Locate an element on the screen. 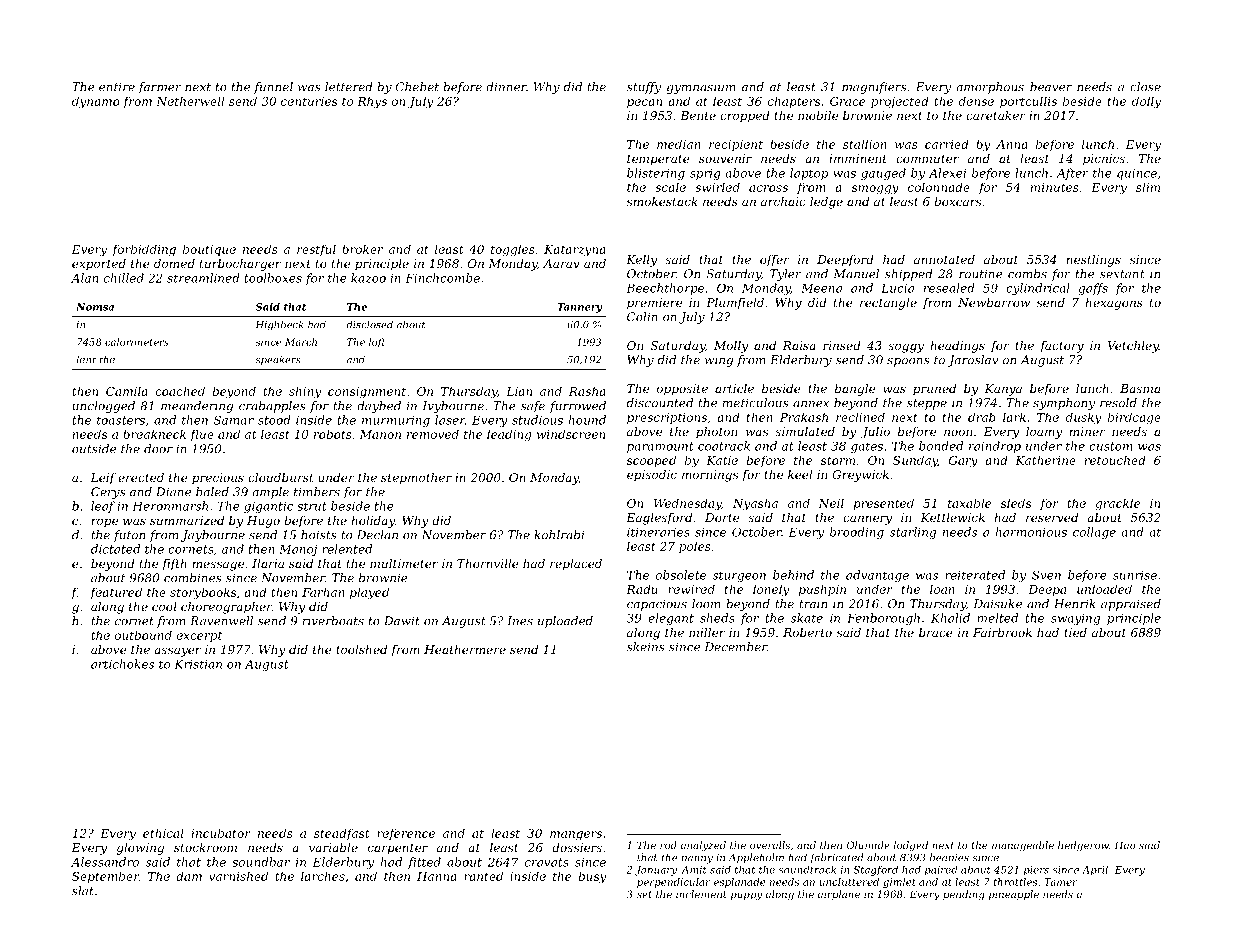 Image resolution: width=1233 pixels, height=952 pixels. calorimeters is located at coordinates (137, 342).
